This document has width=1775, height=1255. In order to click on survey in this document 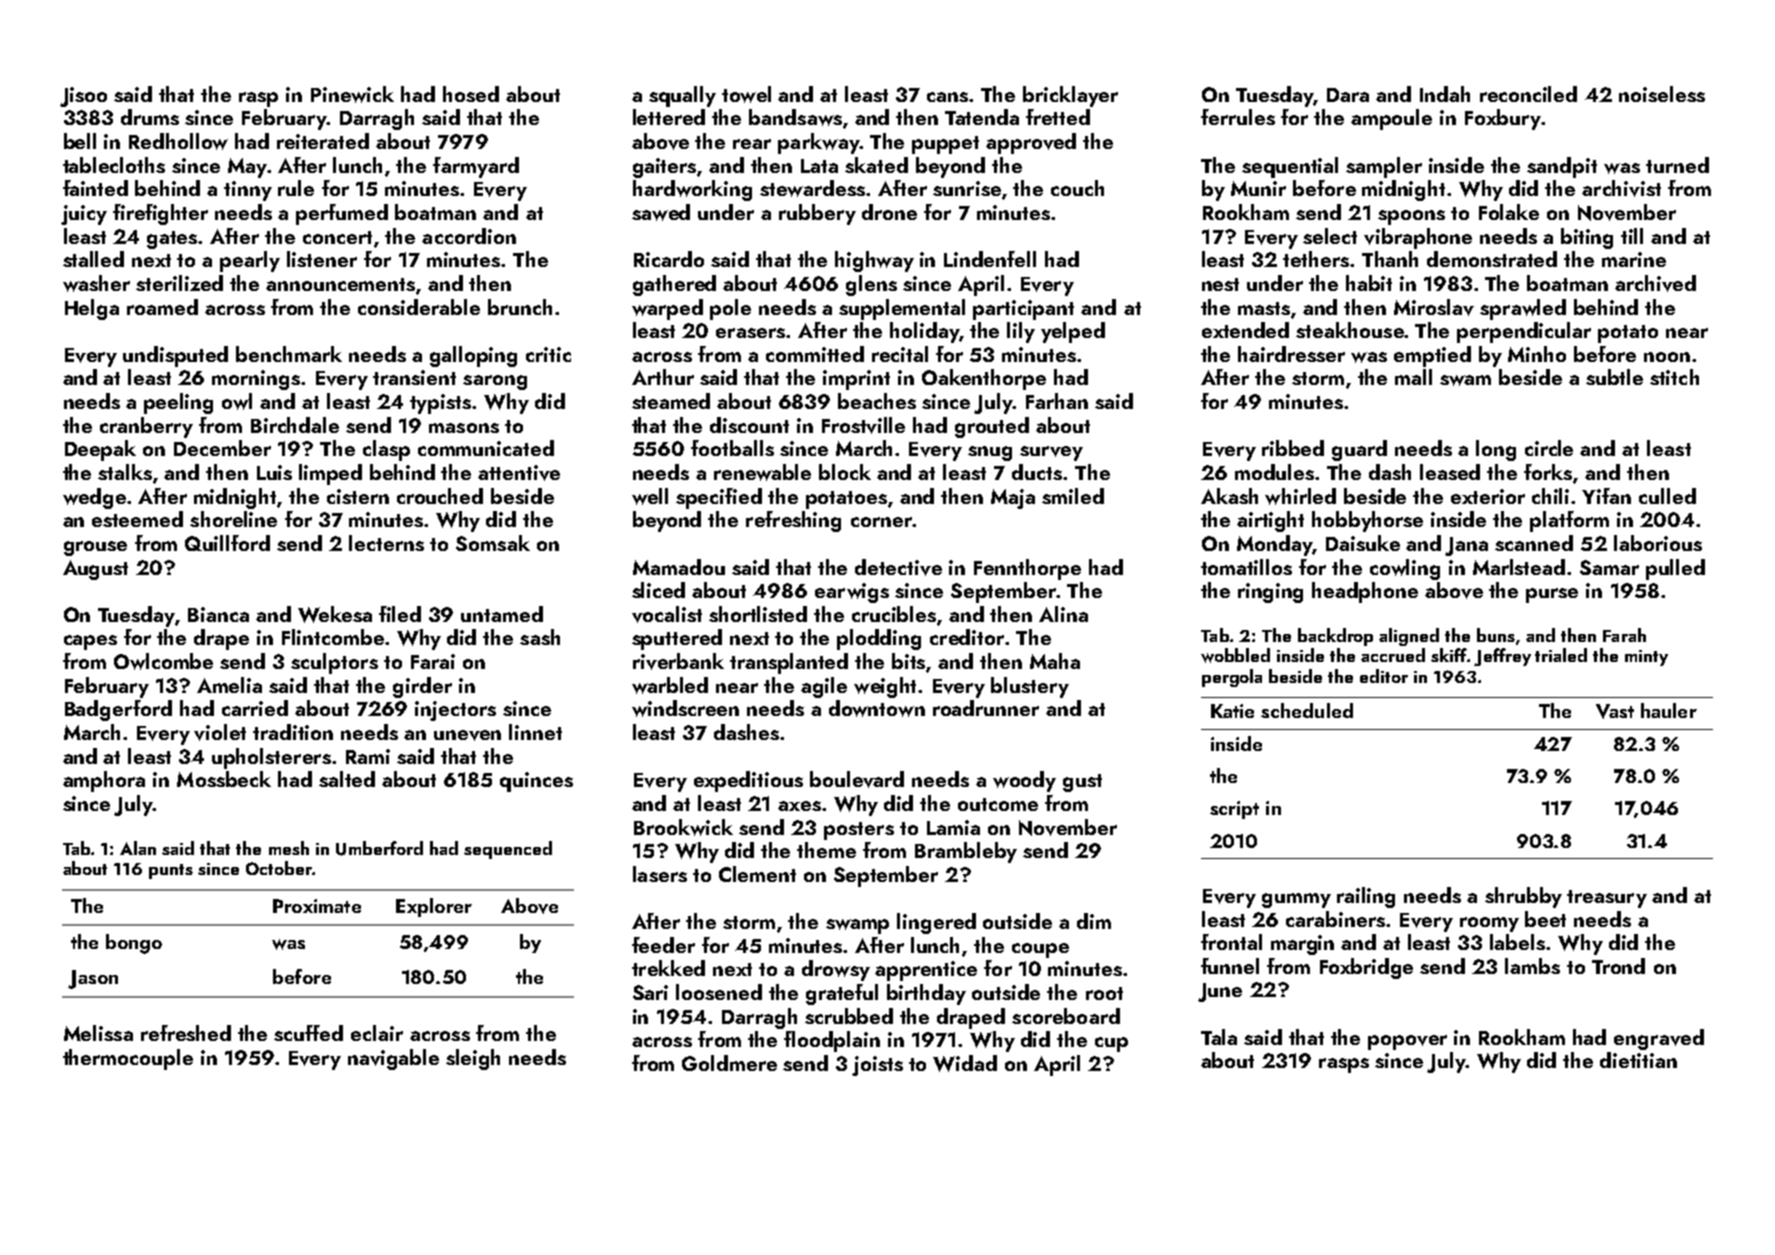, I will do `click(1051, 453)`.
